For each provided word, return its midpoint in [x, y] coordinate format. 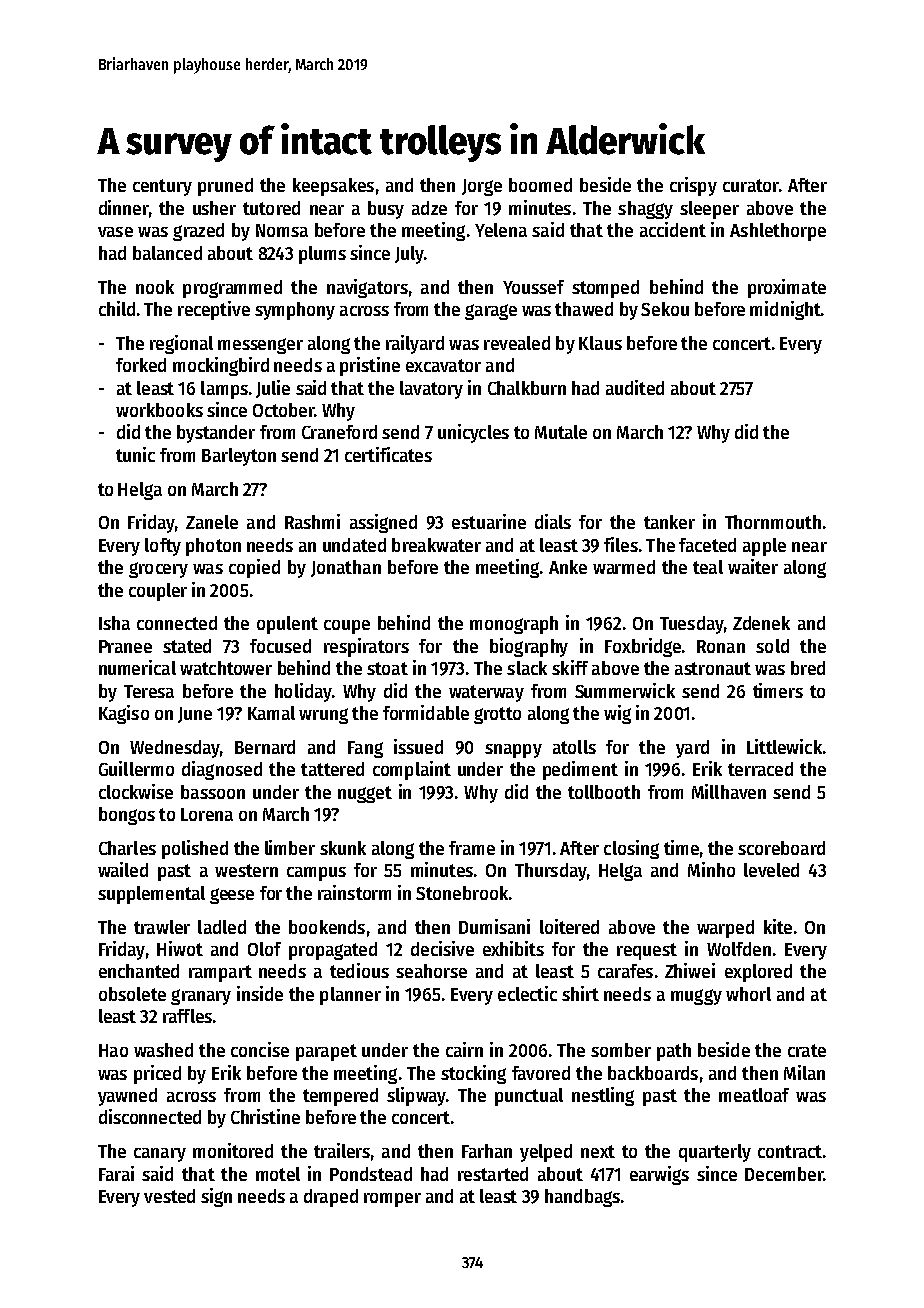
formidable [426, 712]
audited [635, 387]
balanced [167, 253]
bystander [216, 434]
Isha [114, 623]
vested [169, 1196]
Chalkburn [527, 388]
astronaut [713, 668]
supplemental [151, 895]
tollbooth [604, 792]
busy [386, 210]
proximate [787, 288]
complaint [412, 770]
